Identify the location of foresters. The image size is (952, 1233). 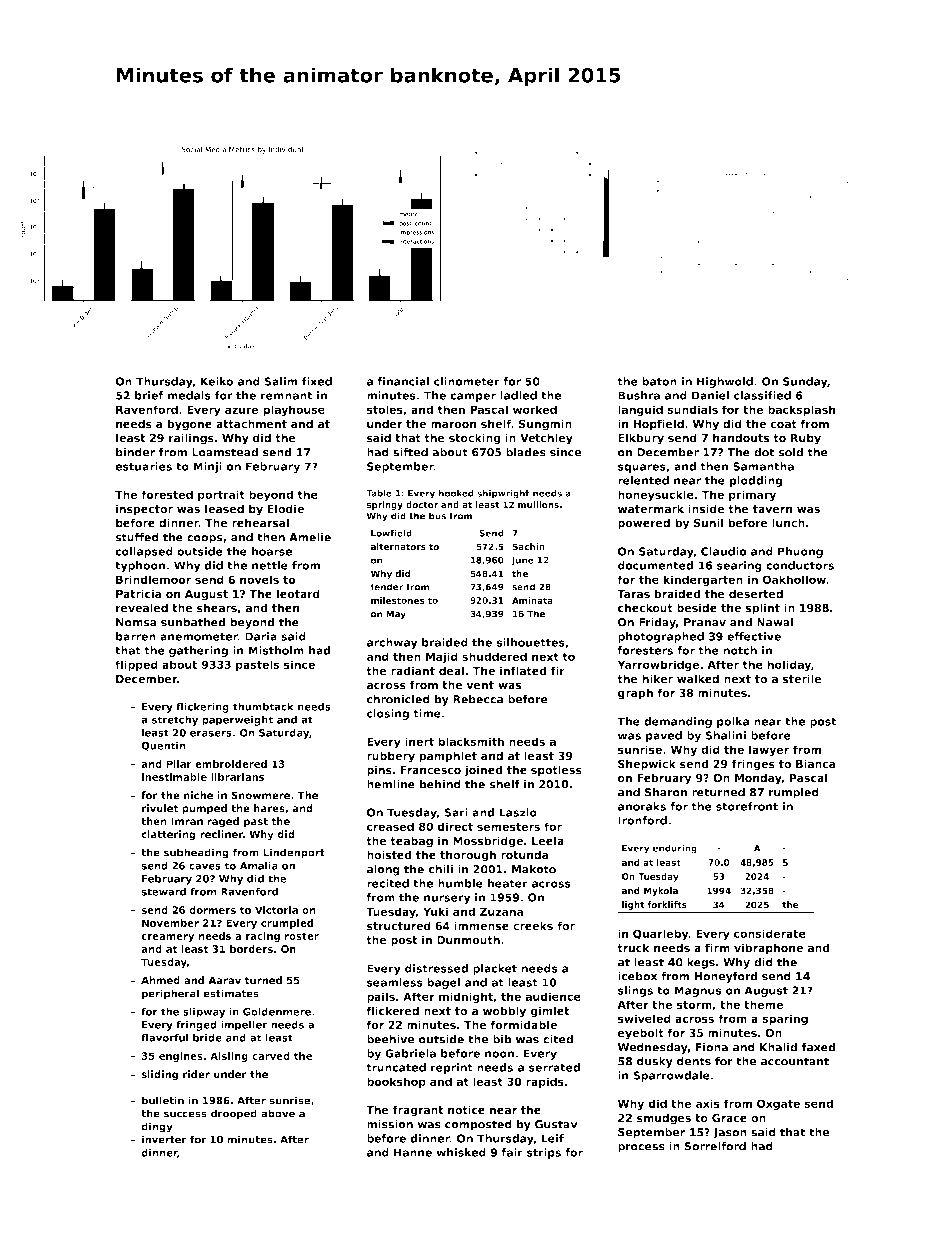
(645, 650).
